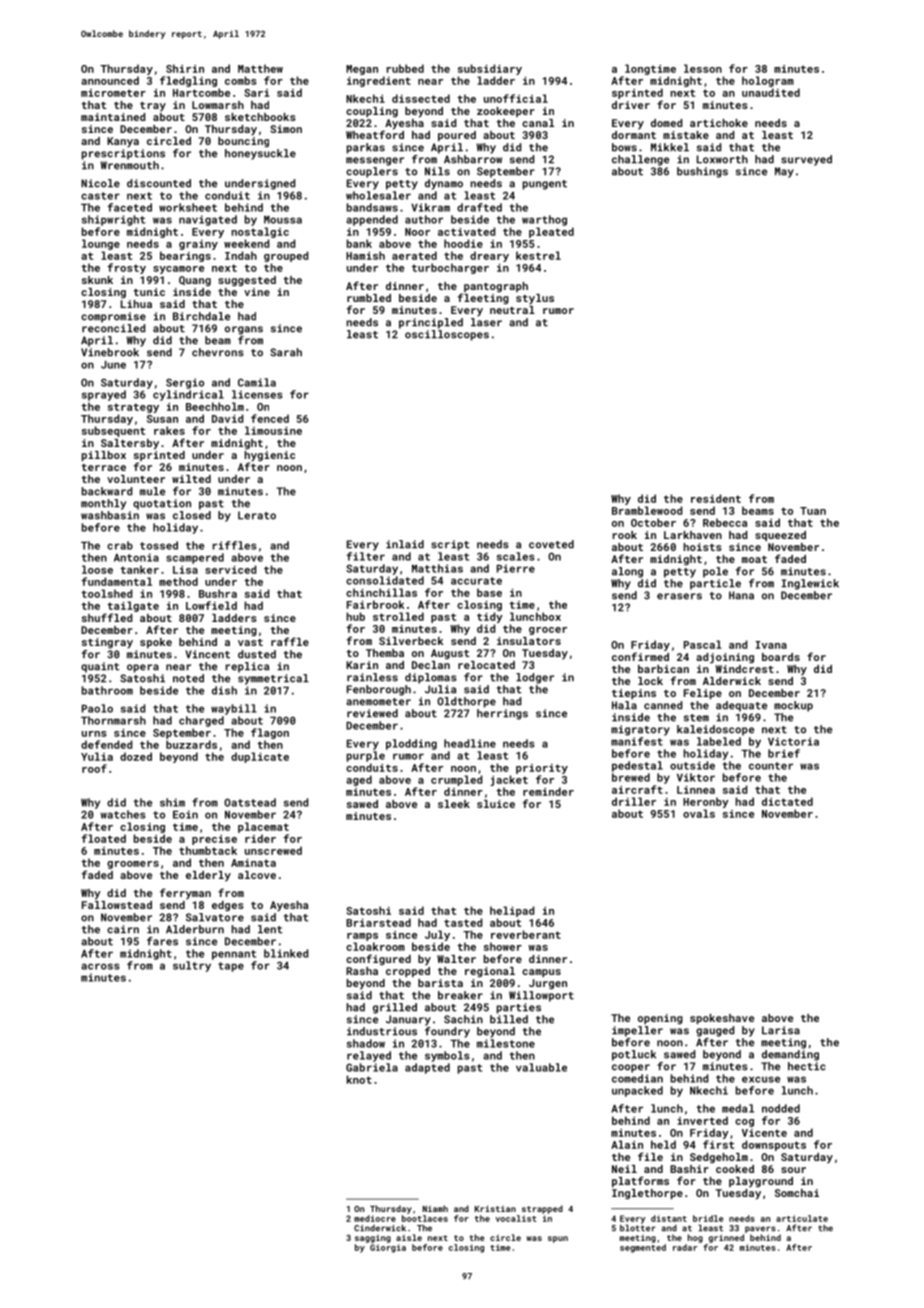  What do you see at coordinates (685, 1247) in the document?
I see `radar` at bounding box center [685, 1247].
